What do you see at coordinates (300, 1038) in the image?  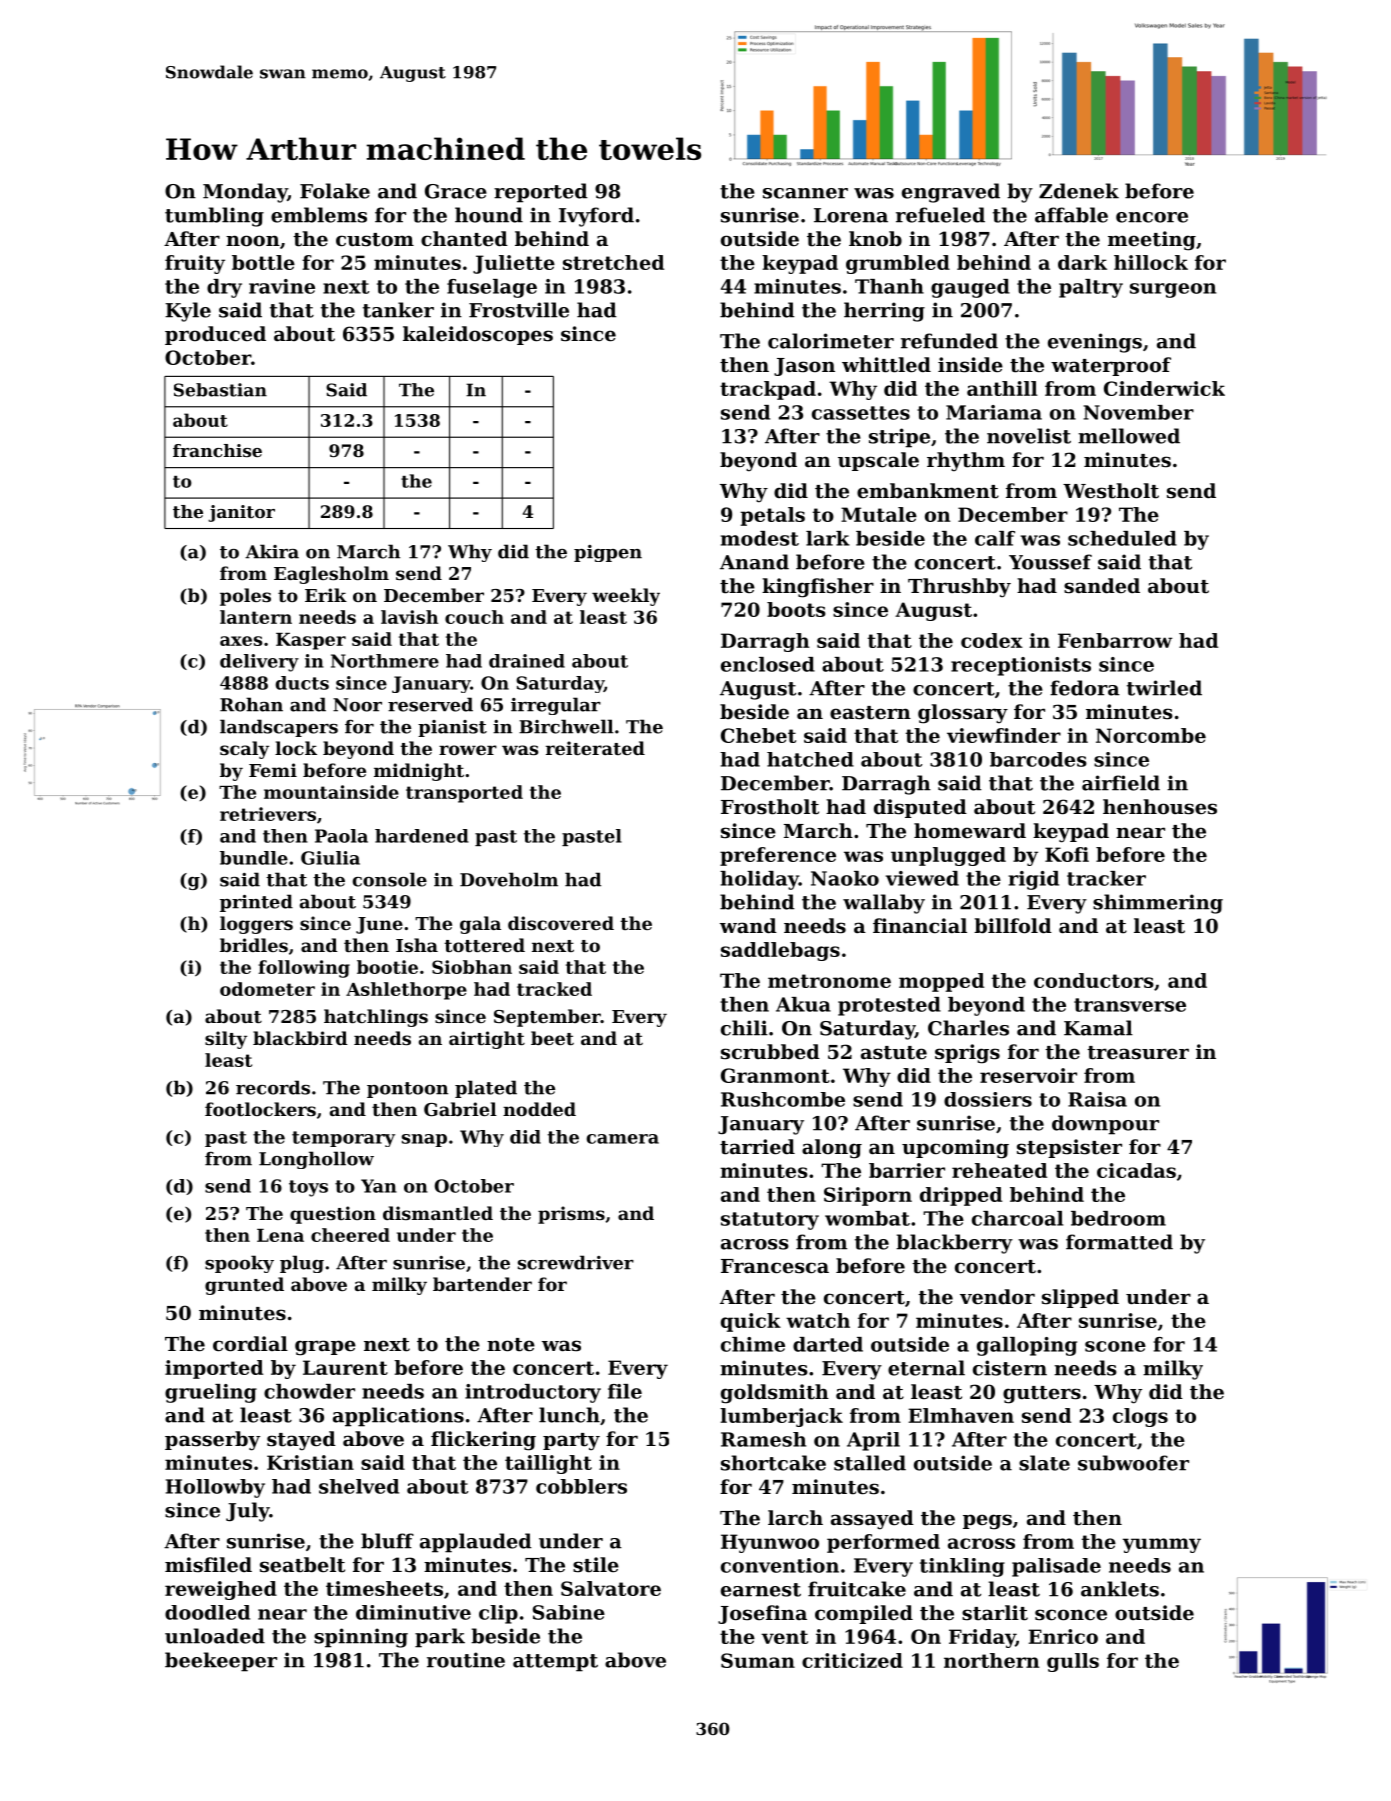 I see `blackbird` at bounding box center [300, 1038].
